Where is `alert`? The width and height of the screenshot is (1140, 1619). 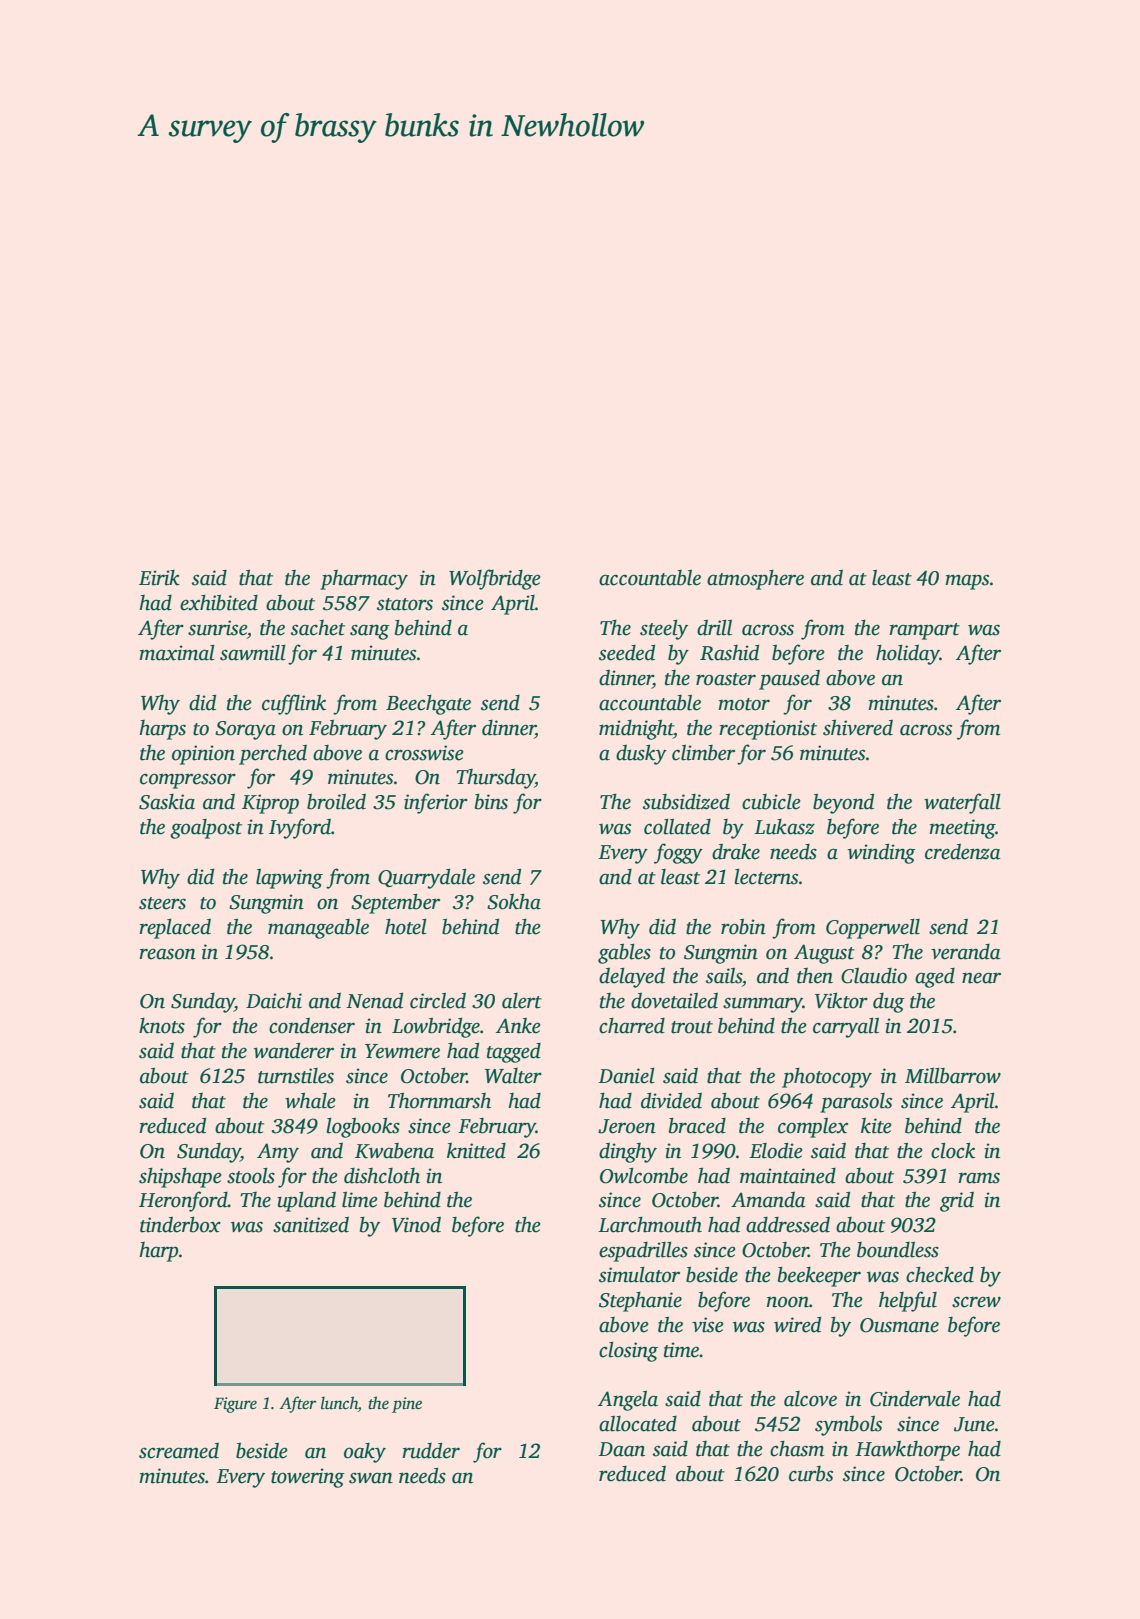
alert is located at coordinates (522, 1001).
